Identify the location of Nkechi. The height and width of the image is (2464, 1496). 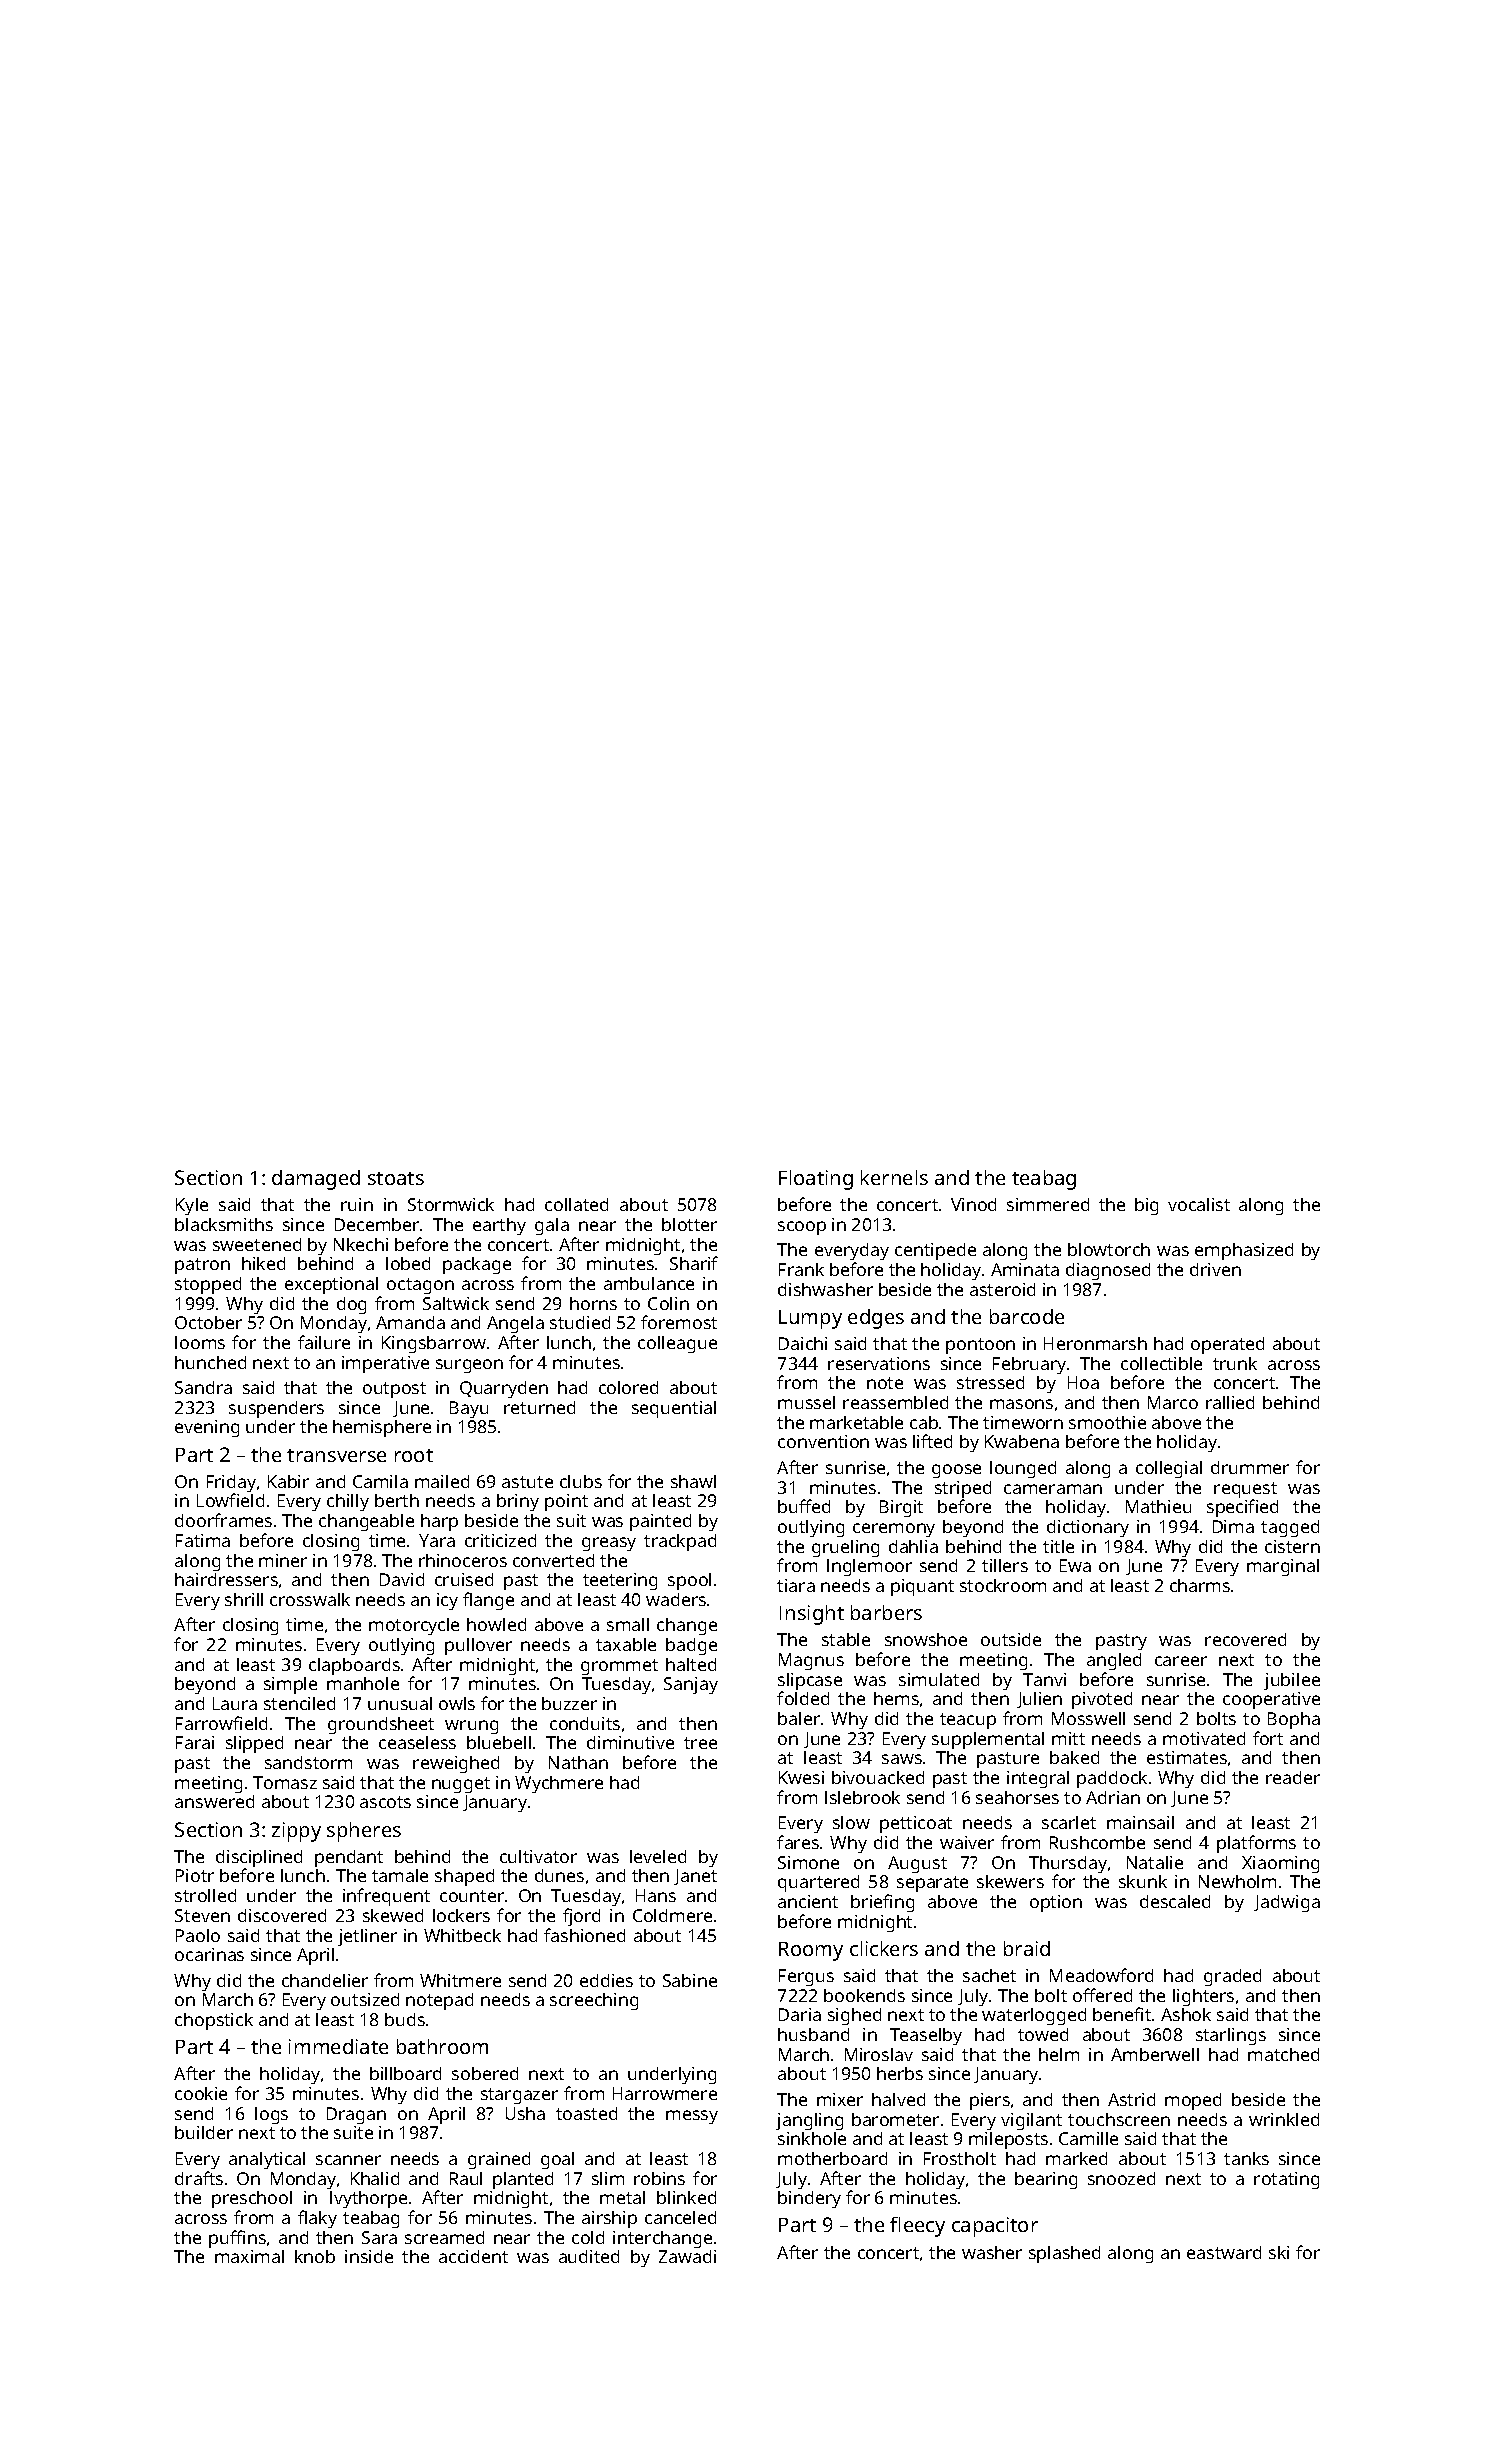
(361, 1244).
